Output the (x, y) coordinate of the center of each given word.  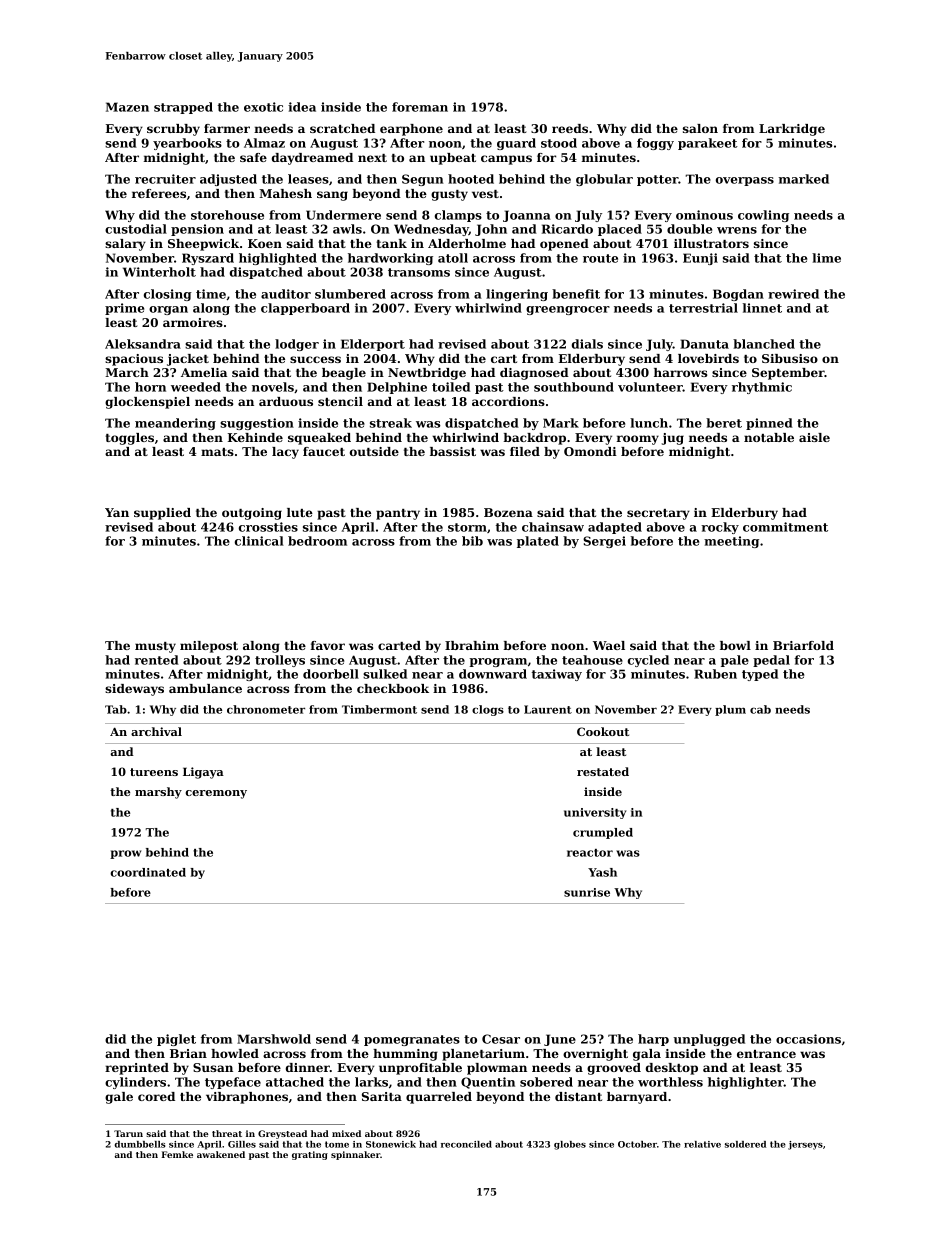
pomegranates (412, 1040)
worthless (670, 1082)
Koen (265, 243)
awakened (221, 1154)
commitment (785, 527)
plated (538, 542)
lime (826, 258)
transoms (419, 272)
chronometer (266, 709)
